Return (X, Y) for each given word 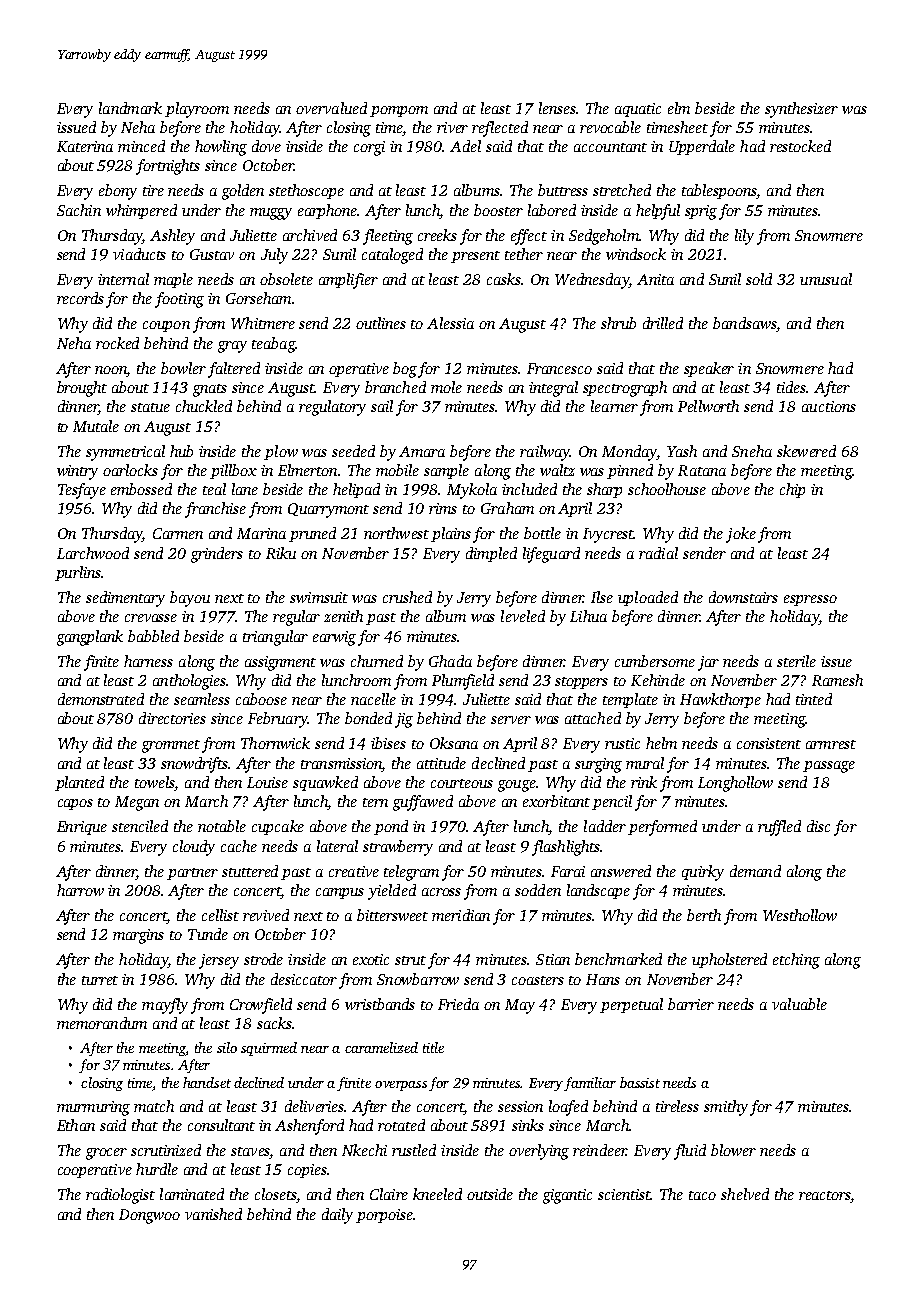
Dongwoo (149, 1216)
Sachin (79, 210)
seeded (353, 451)
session (520, 1106)
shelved (745, 1194)
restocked (800, 146)
